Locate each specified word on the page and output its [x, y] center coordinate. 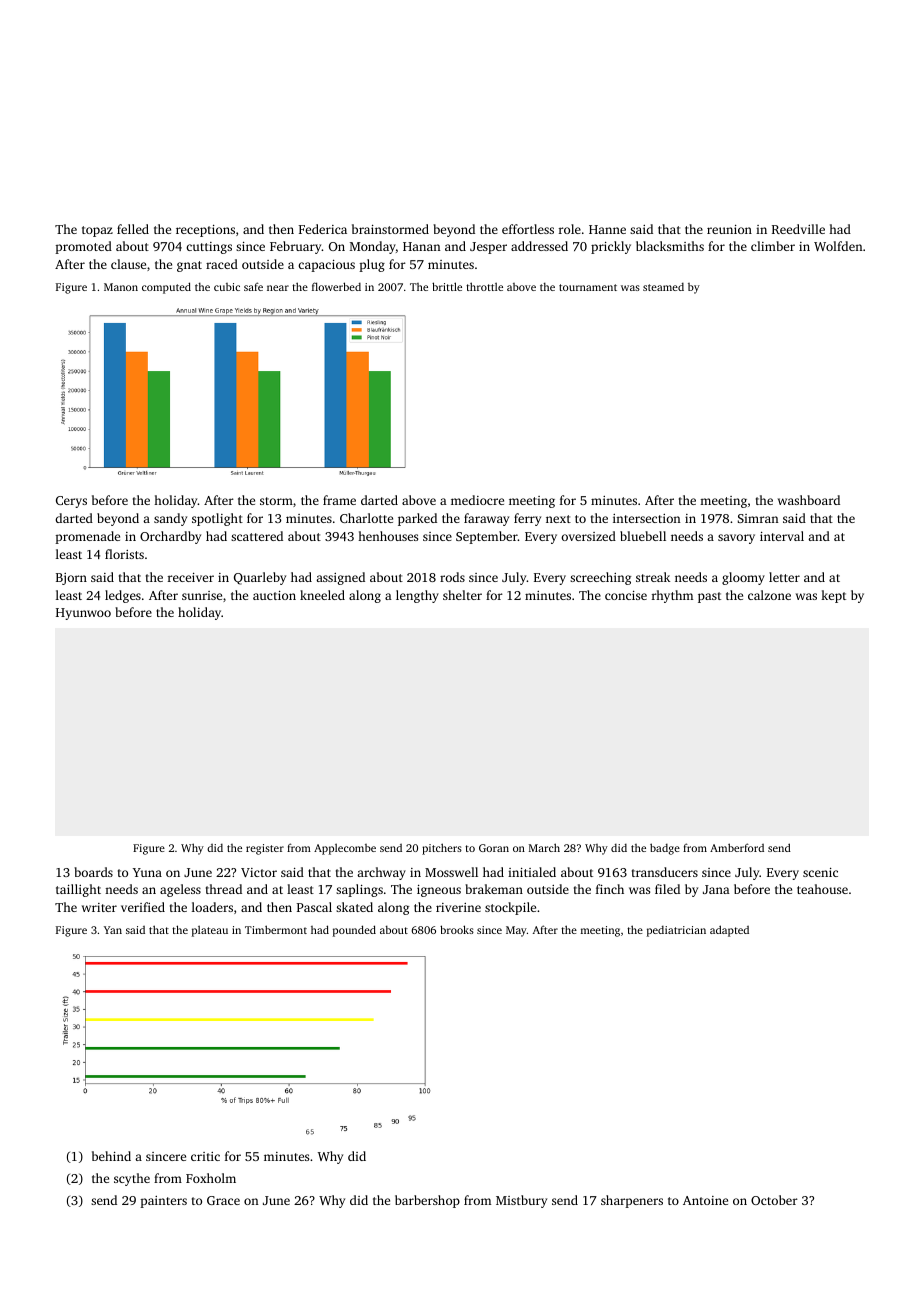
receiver [191, 577]
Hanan [422, 246]
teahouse [822, 889]
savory [736, 539]
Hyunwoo [83, 614]
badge [665, 849]
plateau [210, 931]
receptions [205, 231]
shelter [462, 595]
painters [163, 1202]
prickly [611, 247]
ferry [527, 519]
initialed [532, 872]
